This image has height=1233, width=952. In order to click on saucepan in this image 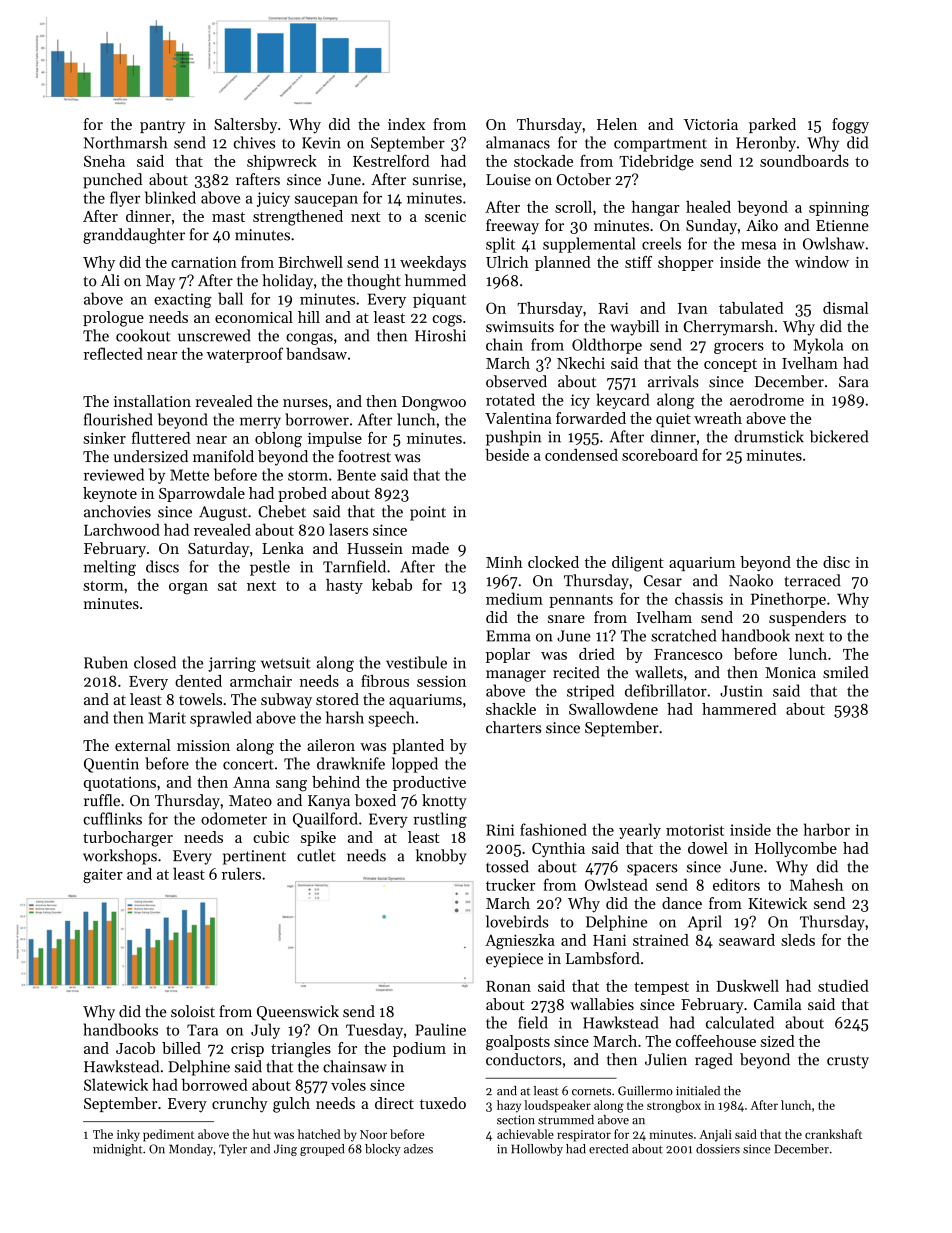, I will do `click(326, 201)`.
